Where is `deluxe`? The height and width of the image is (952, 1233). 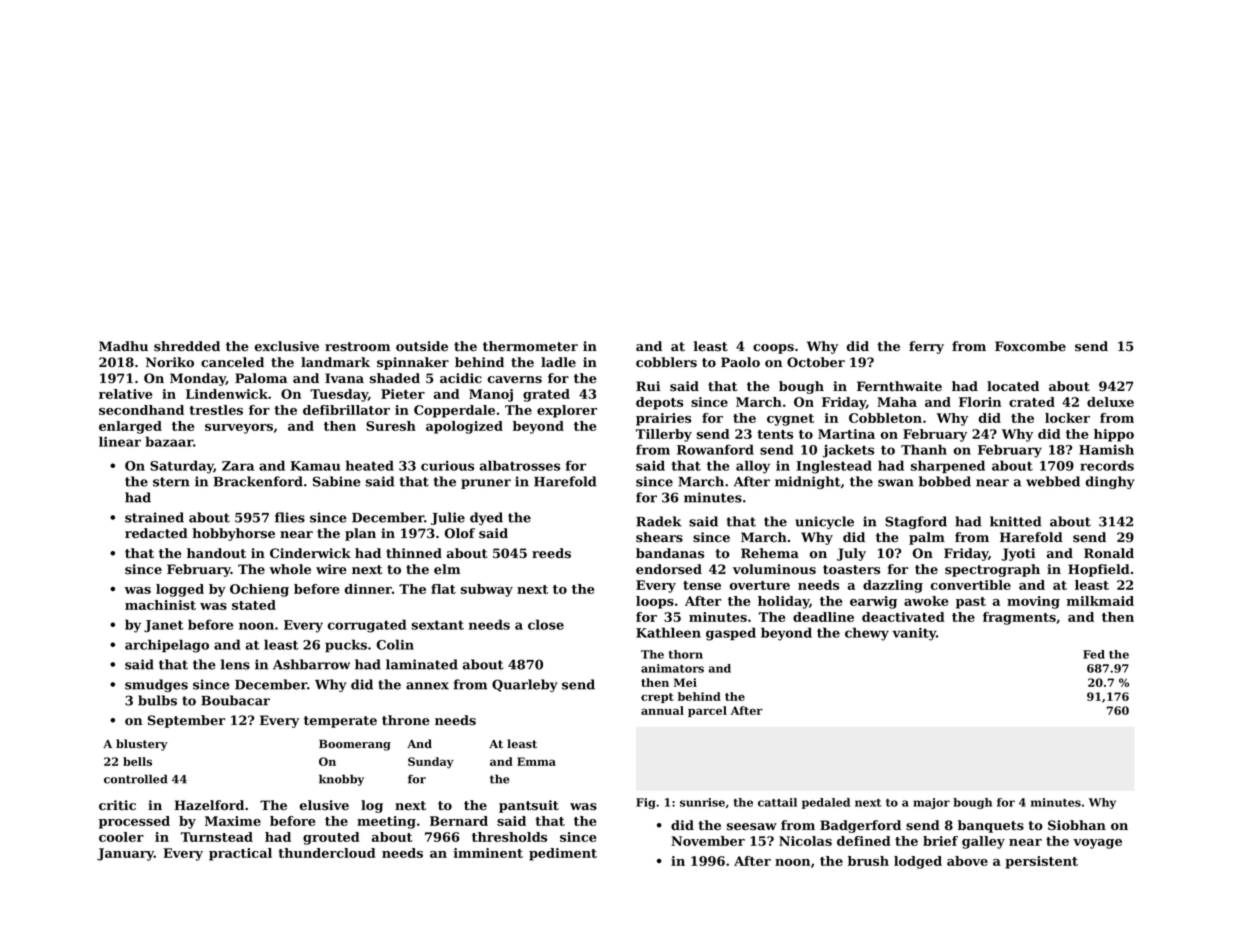
deluxe is located at coordinates (1110, 402).
